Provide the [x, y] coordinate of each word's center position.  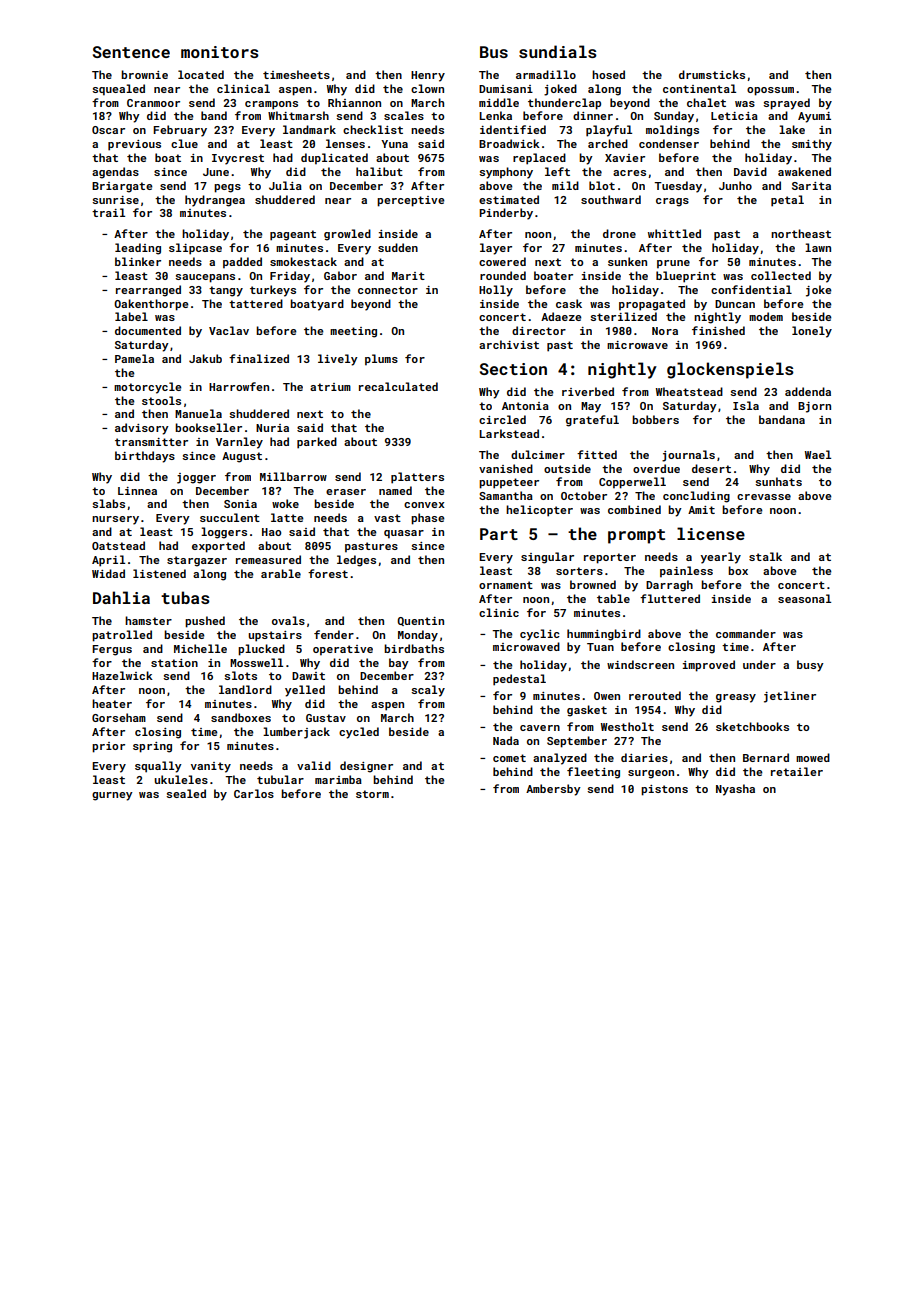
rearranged [148, 291]
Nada [506, 740]
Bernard [766, 757]
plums [381, 360]
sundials [558, 51]
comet [509, 758]
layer [496, 249]
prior [108, 747]
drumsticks [712, 74]
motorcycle [148, 388]
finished [718, 330]
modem [766, 316]
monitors [220, 52]
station [174, 663]
